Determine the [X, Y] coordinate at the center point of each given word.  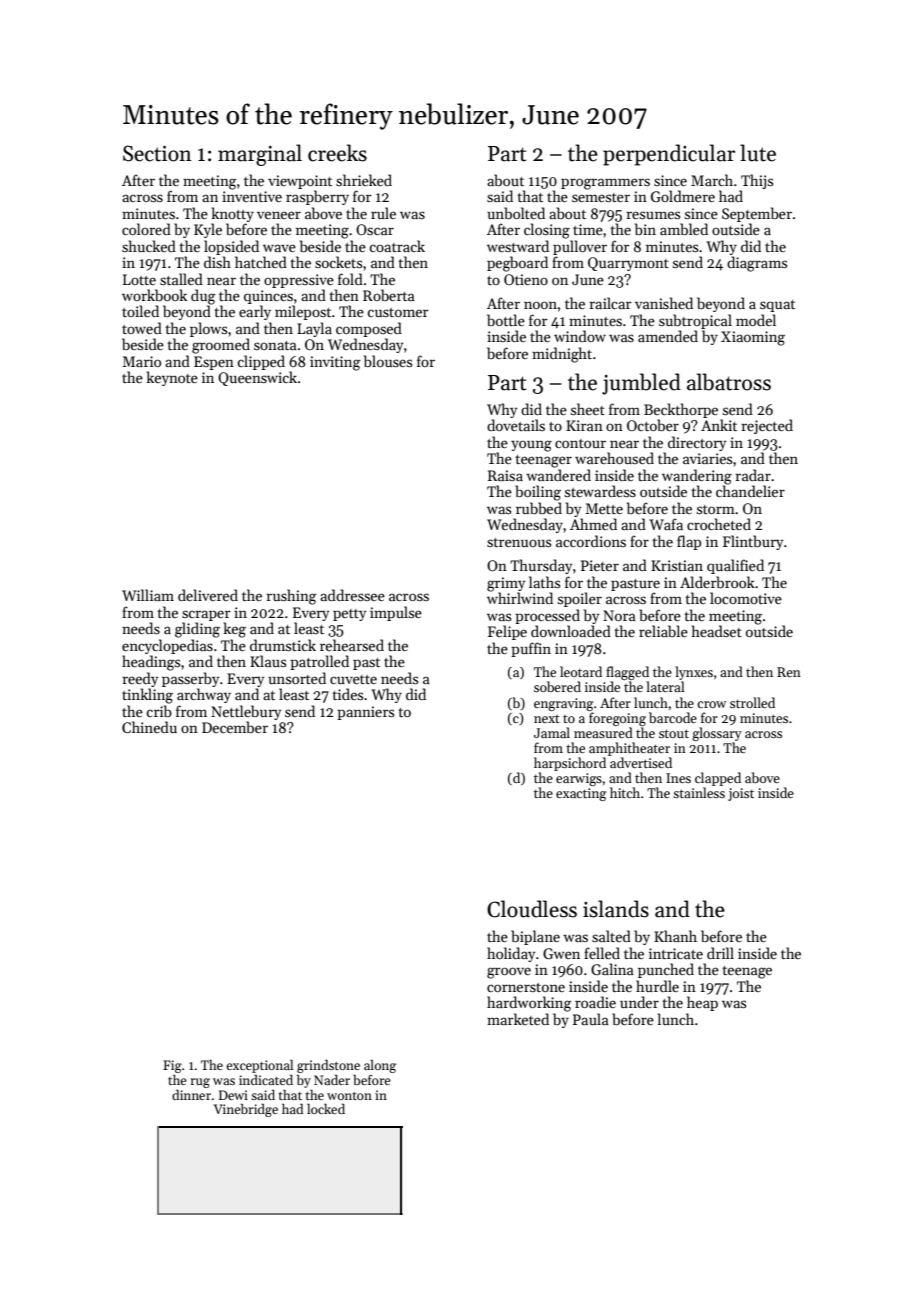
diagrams [757, 264]
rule [383, 213]
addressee [352, 595]
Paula [591, 1019]
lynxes [694, 673]
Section [157, 153]
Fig [172, 1066]
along [380, 1066]
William [148, 595]
